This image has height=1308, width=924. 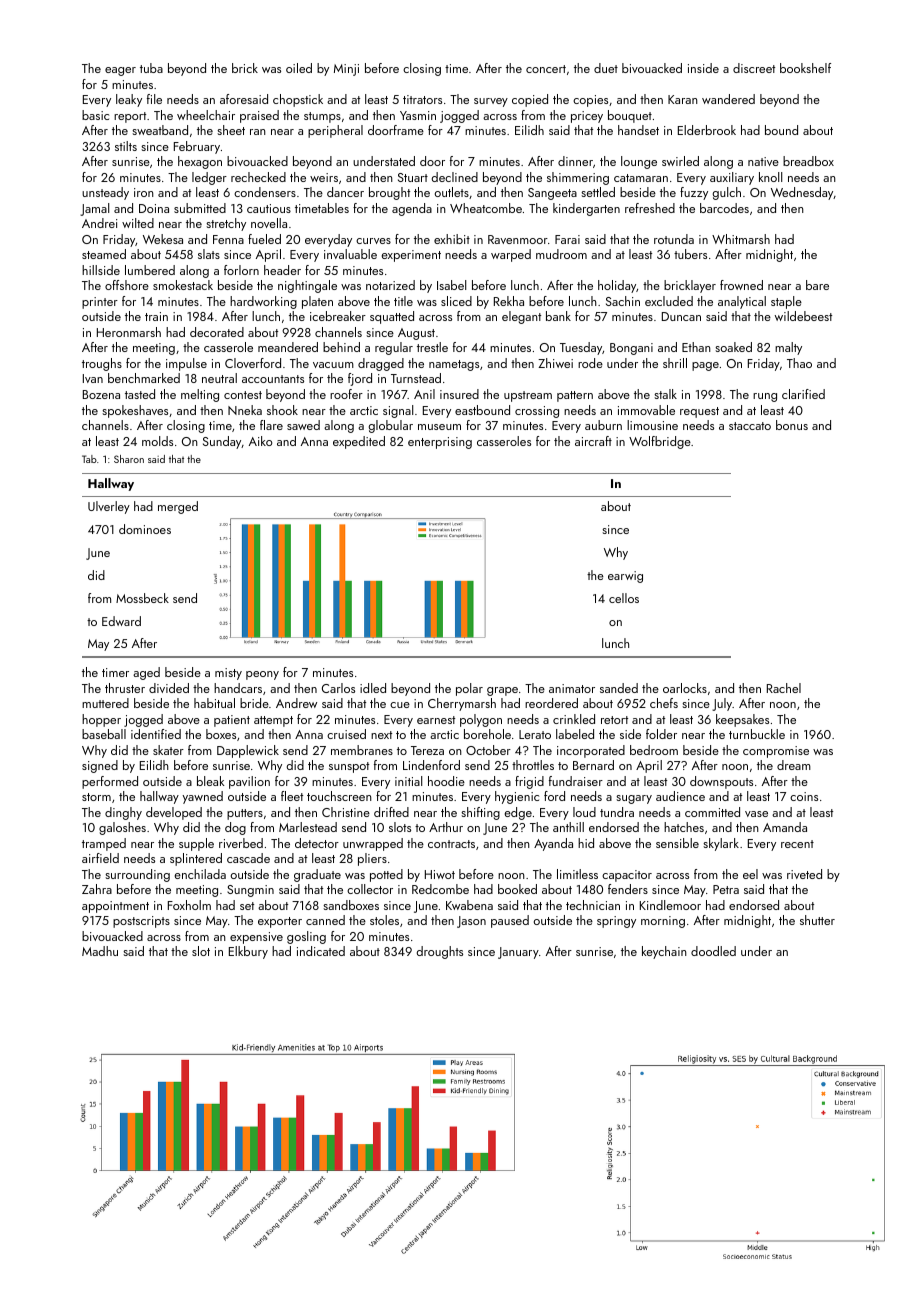 I want to click on praised, so click(x=259, y=116).
